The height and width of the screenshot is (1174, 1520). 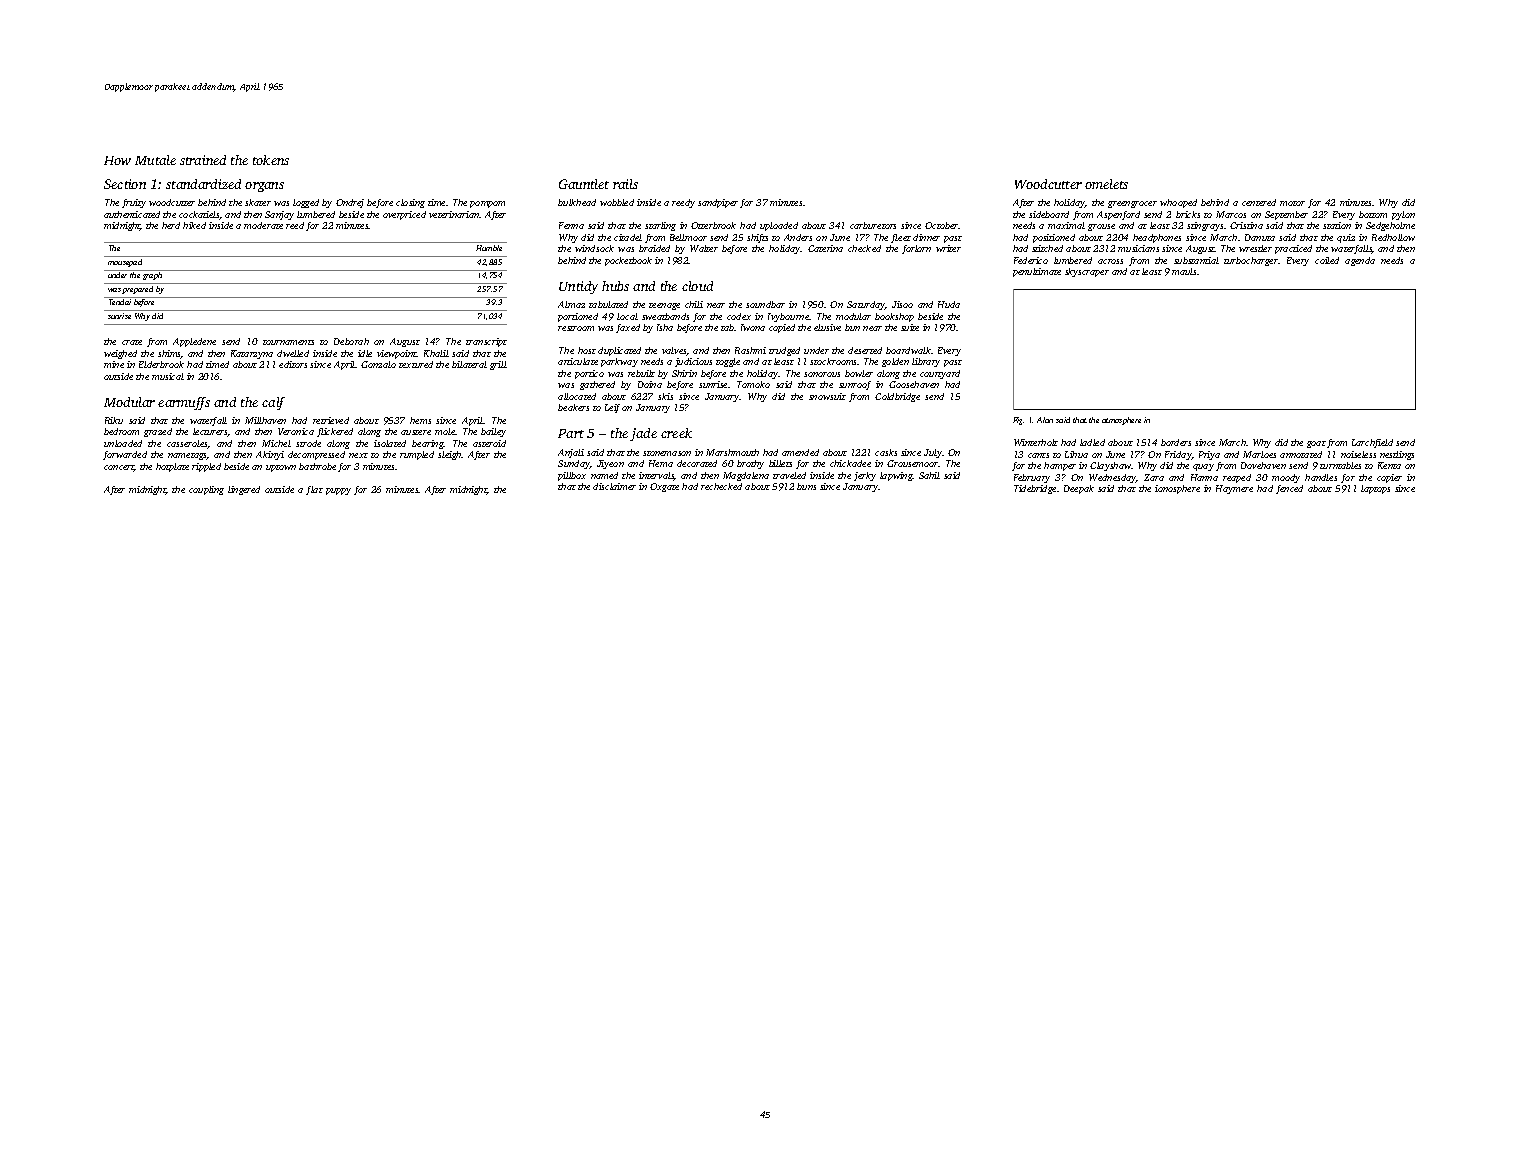 I want to click on lingered, so click(x=244, y=490).
